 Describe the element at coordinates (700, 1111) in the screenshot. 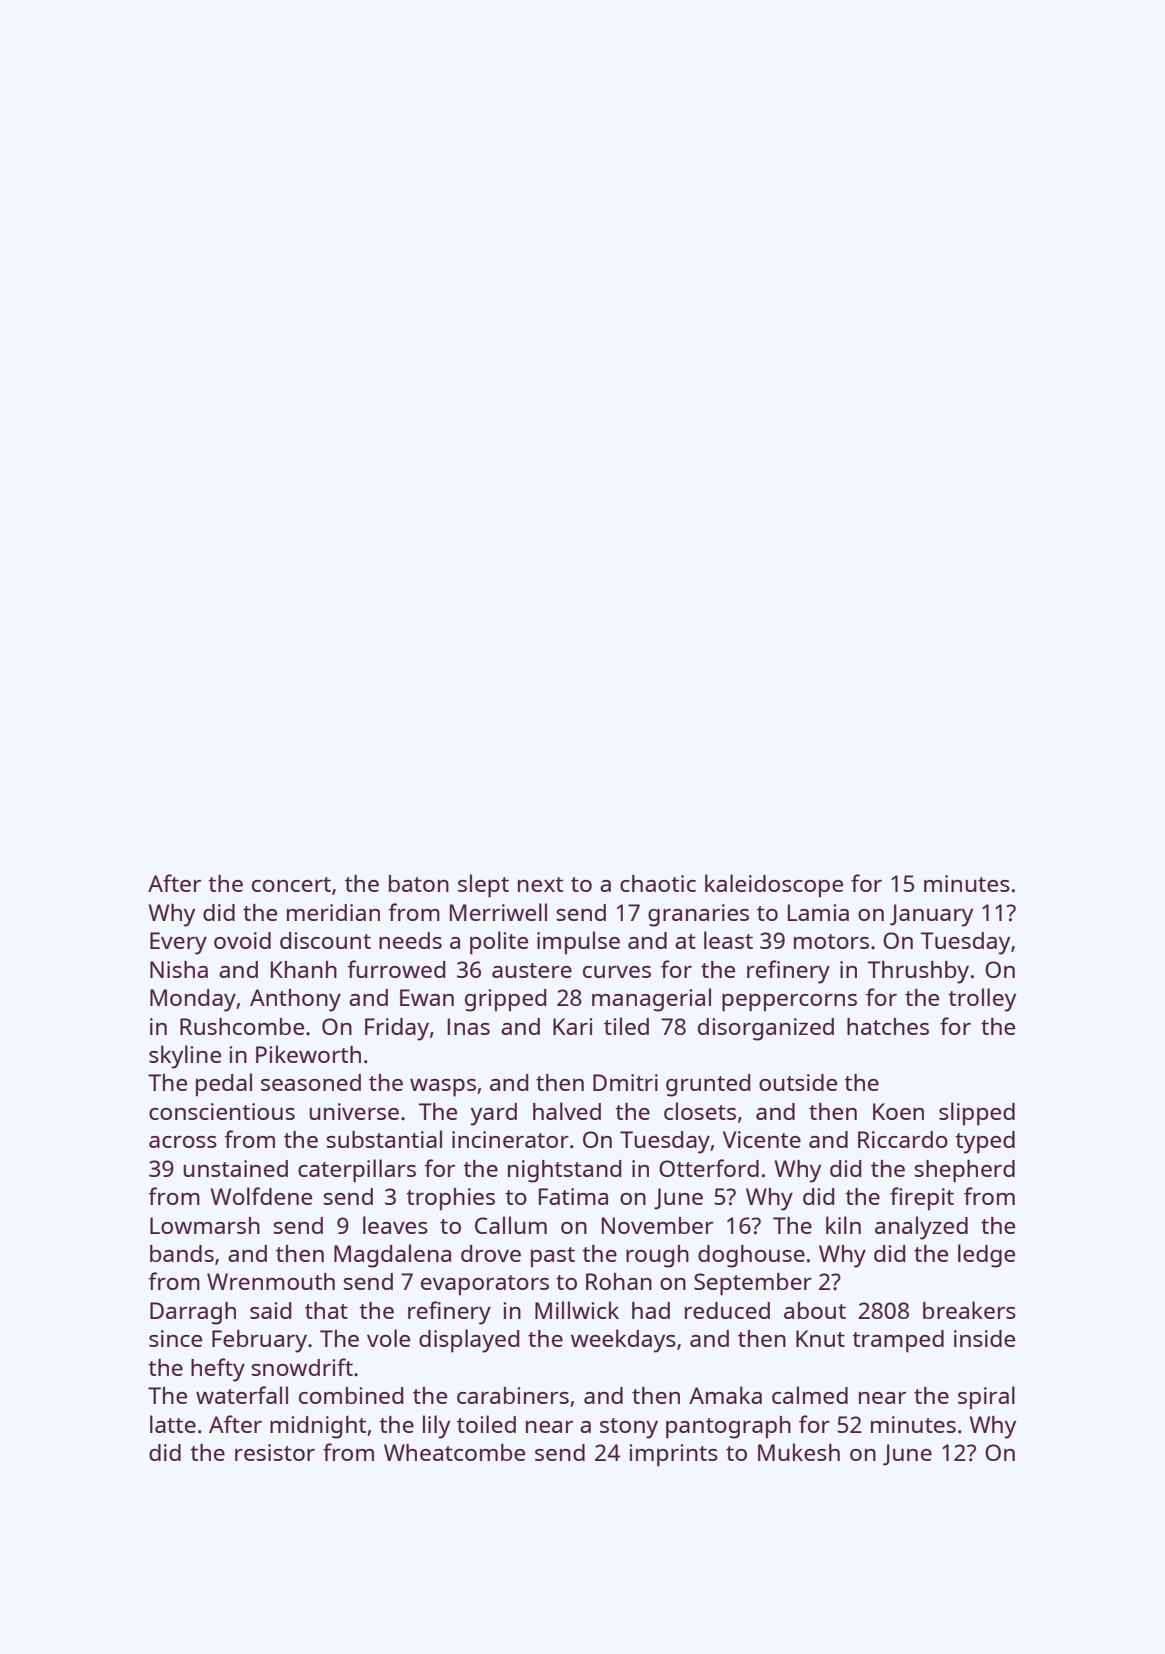

I see `closets` at that location.
